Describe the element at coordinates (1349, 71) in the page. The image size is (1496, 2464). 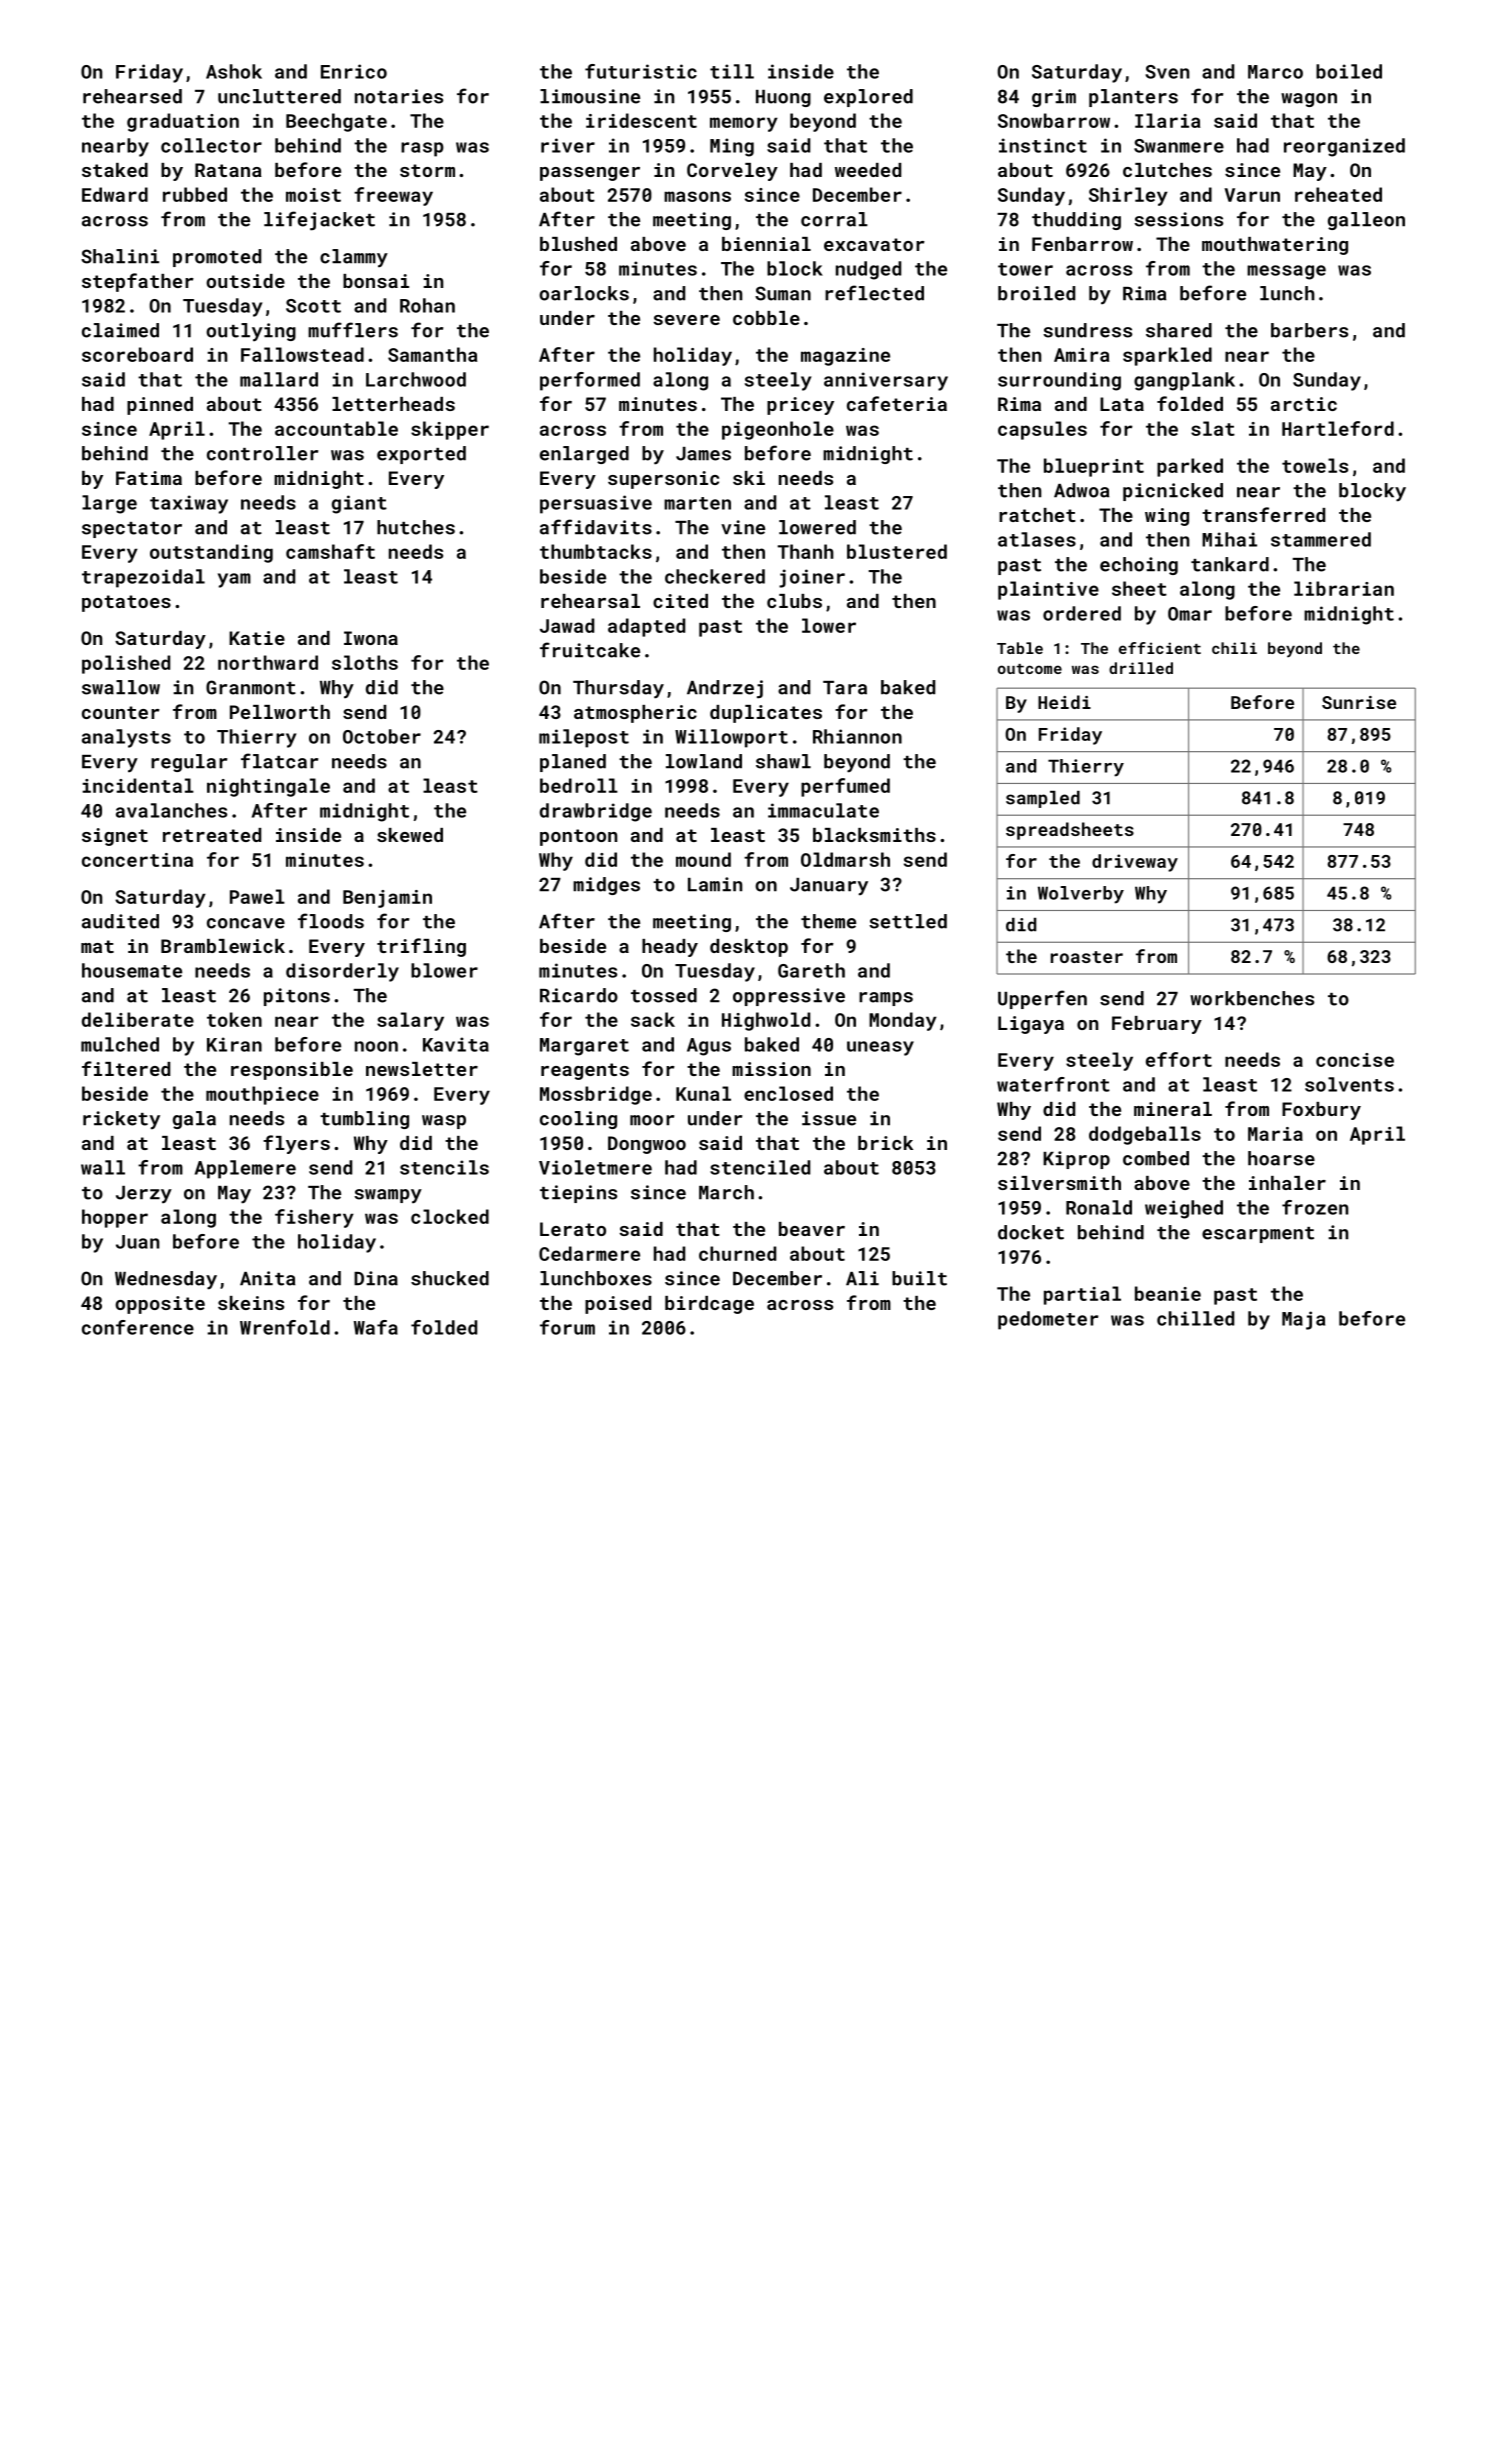
I see `boiled` at that location.
